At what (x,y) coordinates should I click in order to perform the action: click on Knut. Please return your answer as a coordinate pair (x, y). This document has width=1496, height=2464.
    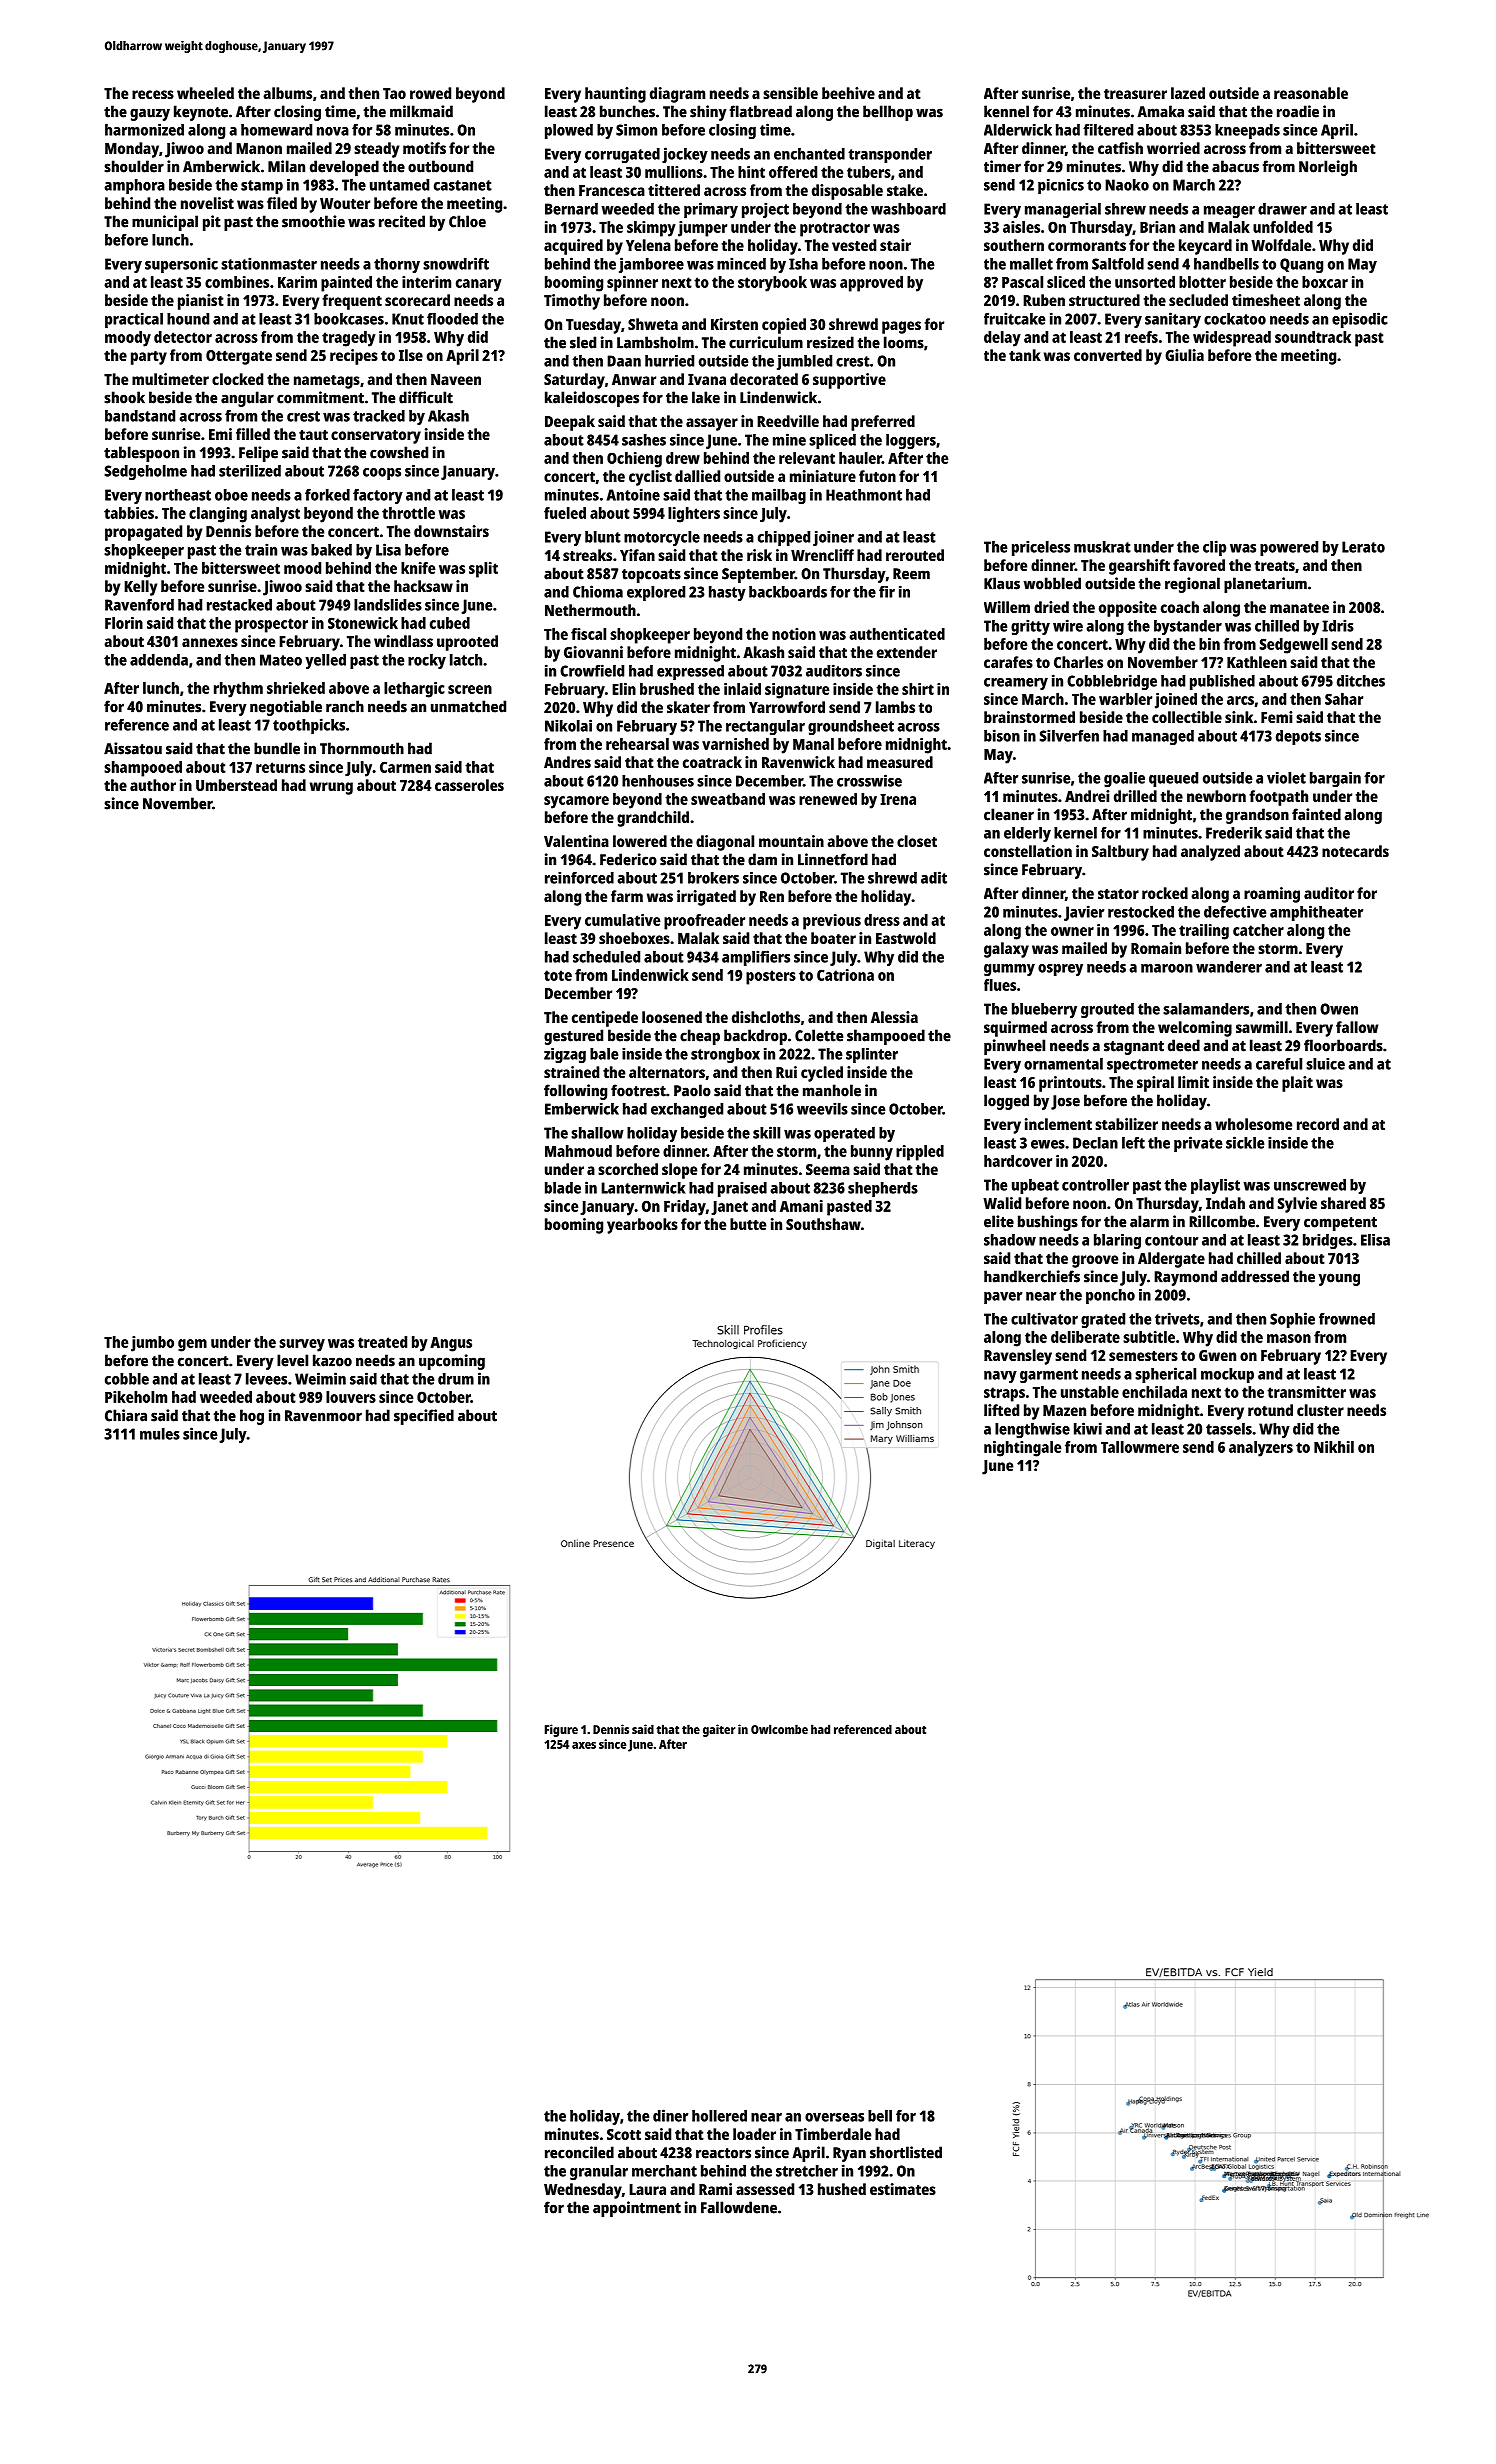
    Looking at the image, I should click on (408, 319).
